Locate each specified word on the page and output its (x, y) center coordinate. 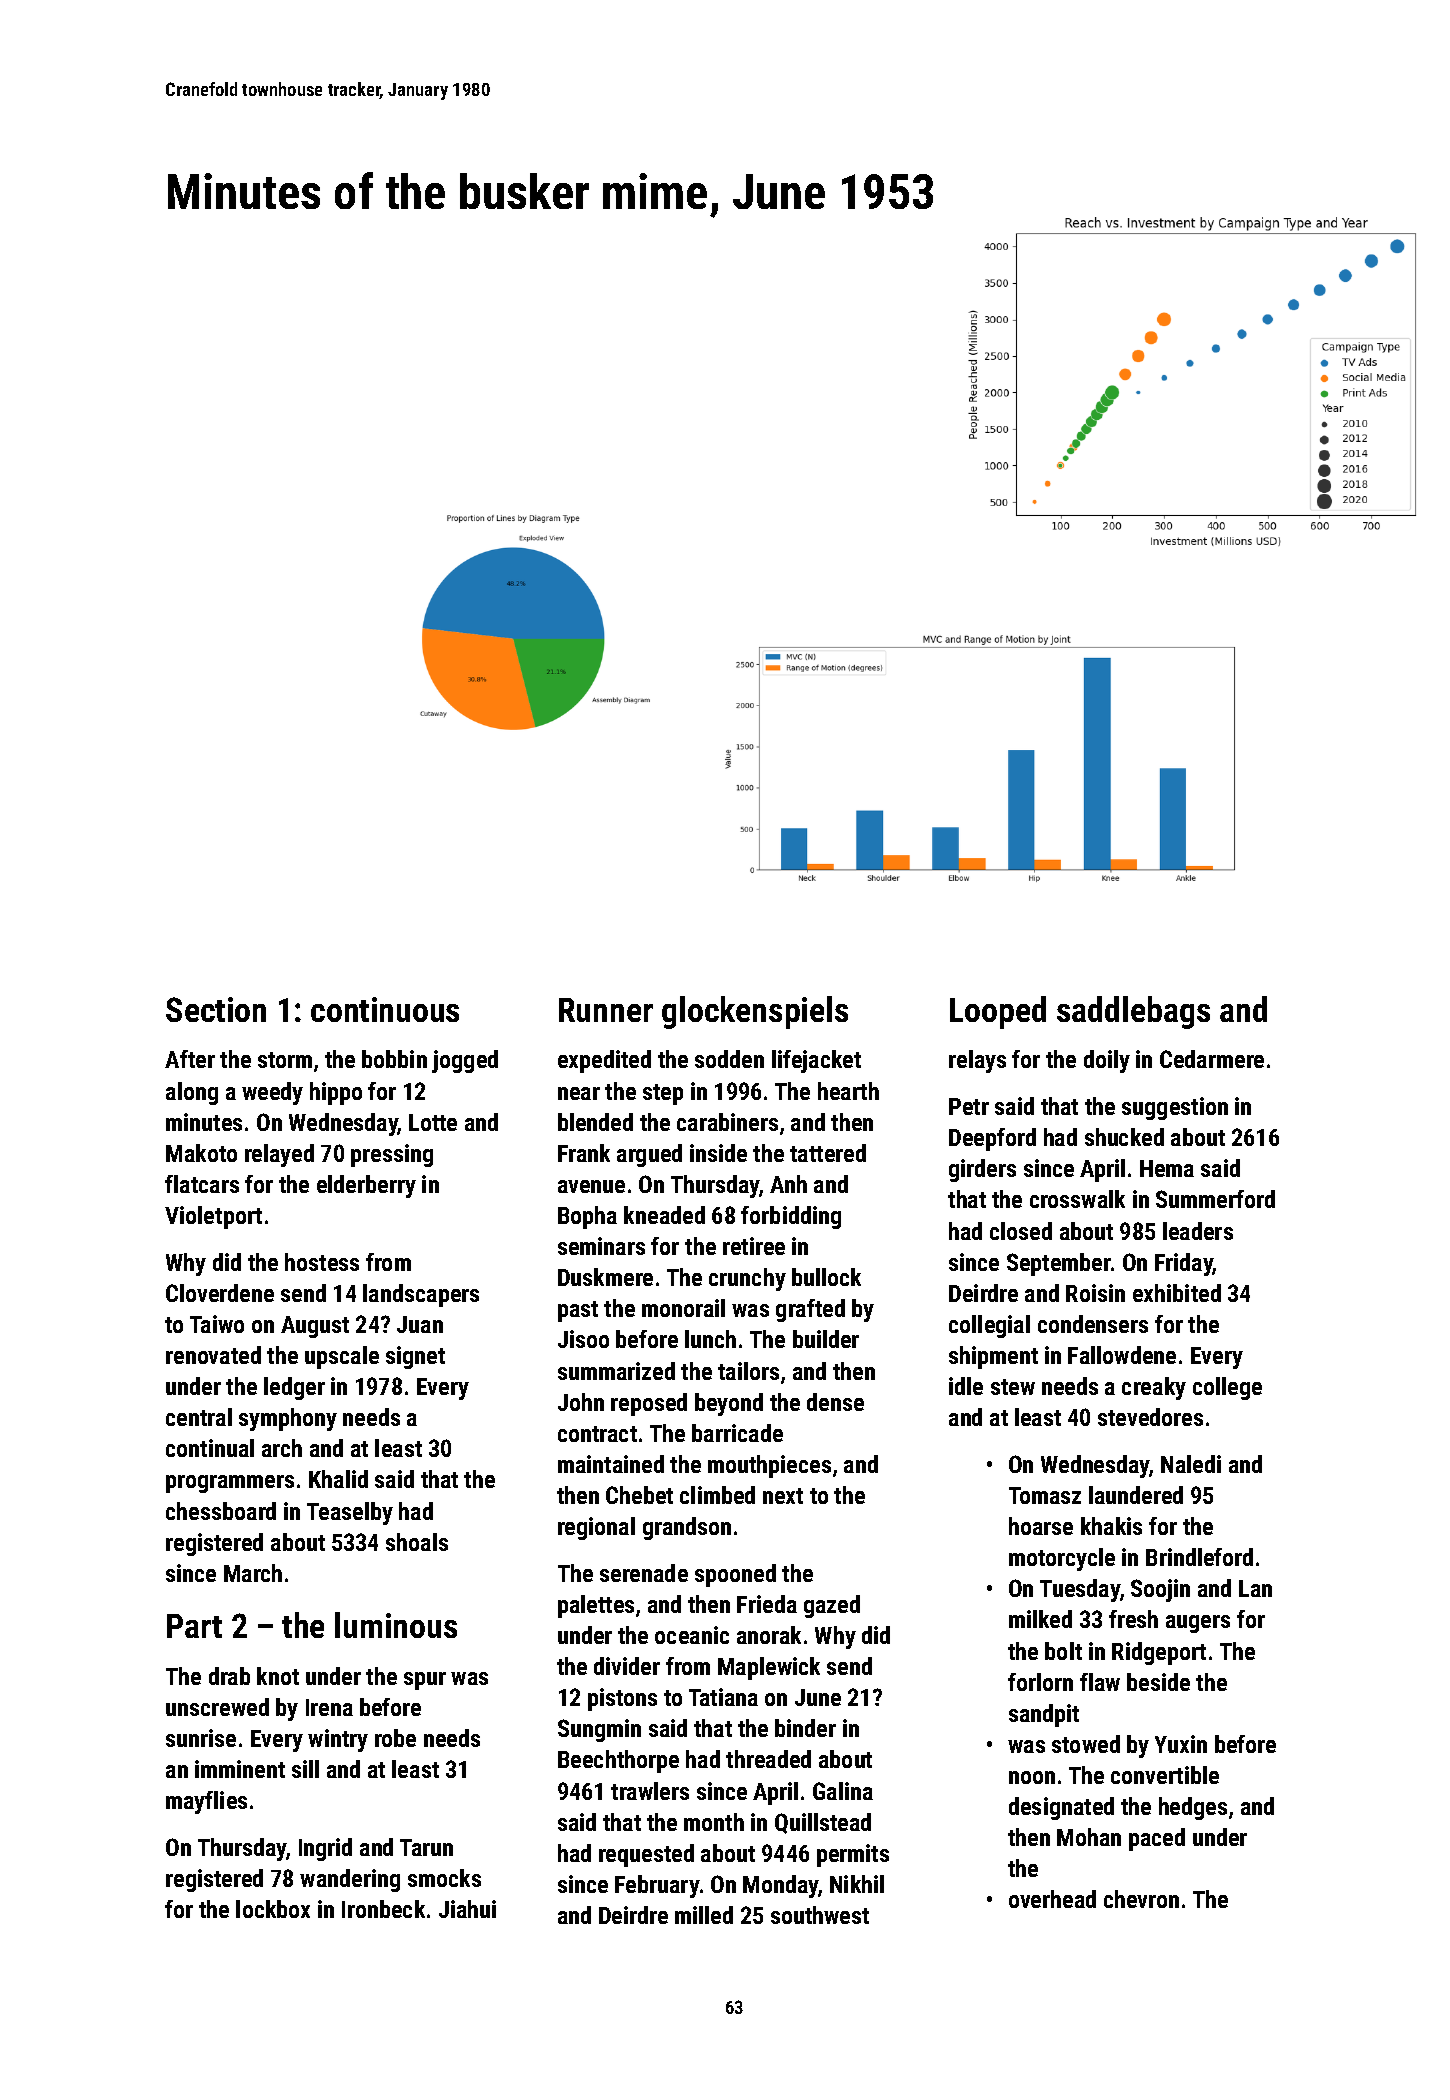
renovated (213, 1355)
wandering (350, 1880)
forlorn (1040, 1682)
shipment (993, 1357)
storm (285, 1060)
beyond (729, 1404)
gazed (832, 1606)
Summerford (1215, 1199)
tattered (828, 1153)
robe (395, 1738)
